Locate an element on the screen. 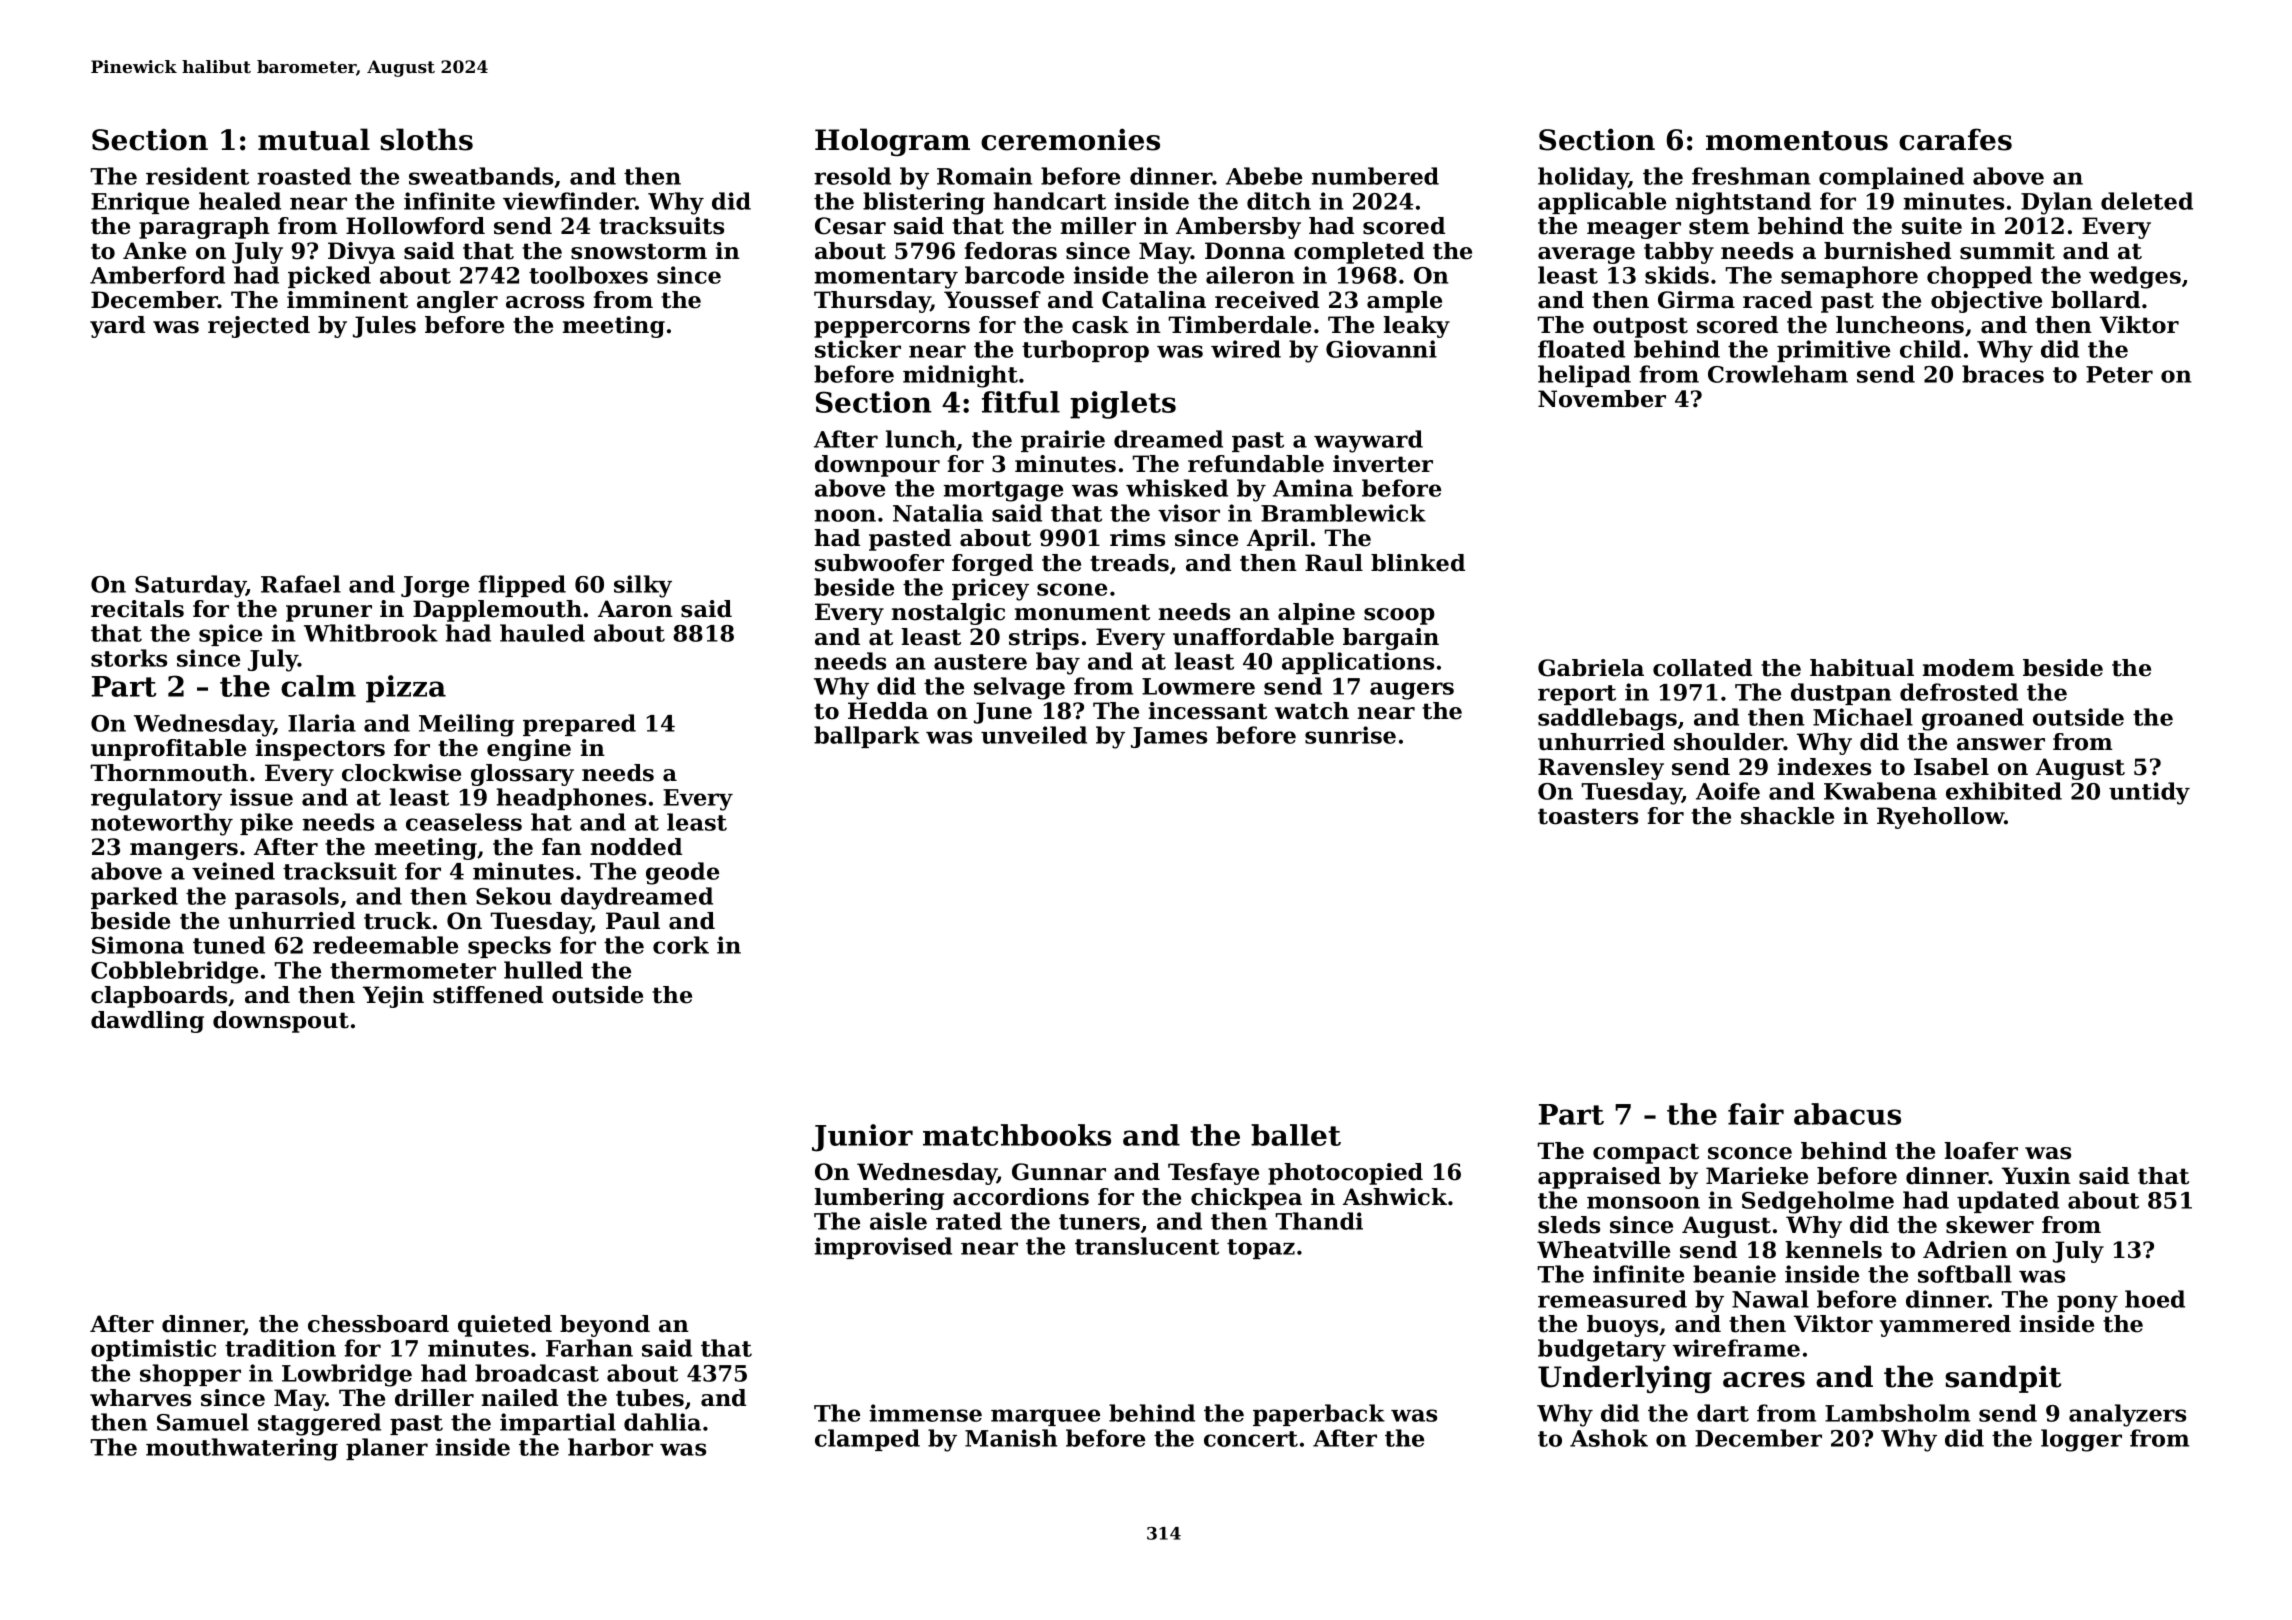 The width and height of the screenshot is (2292, 1620). prairie is located at coordinates (1063, 441).
